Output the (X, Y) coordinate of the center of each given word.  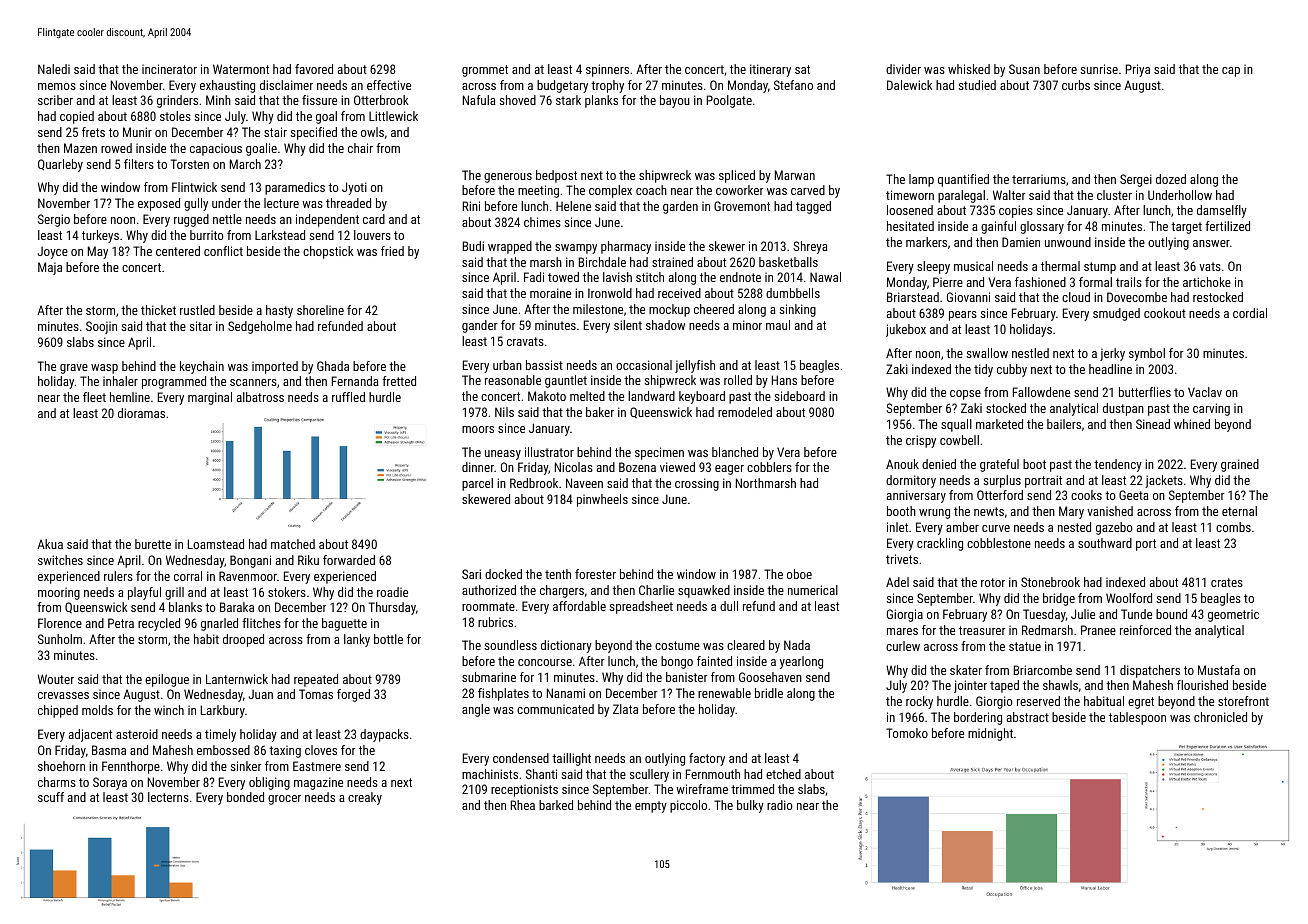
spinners (607, 70)
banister (686, 677)
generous (508, 178)
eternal (1239, 511)
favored (314, 69)
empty (651, 807)
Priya (1138, 70)
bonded (245, 797)
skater (966, 670)
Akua (50, 544)
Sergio (54, 220)
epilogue (167, 680)
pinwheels (602, 500)
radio (780, 805)
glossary (1042, 227)
